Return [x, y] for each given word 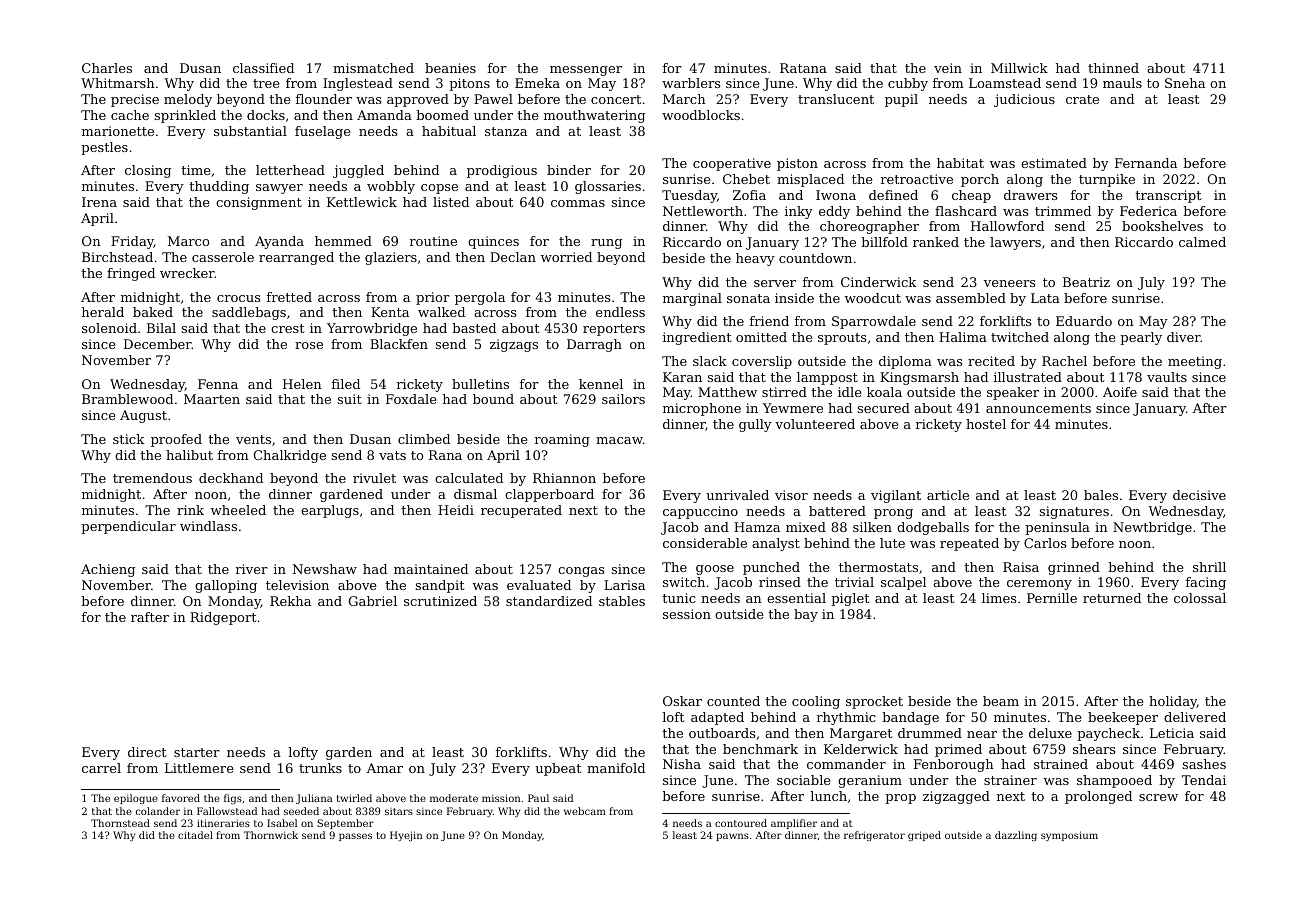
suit [350, 399]
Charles [107, 68]
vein [948, 68]
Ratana [803, 68]
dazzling [1016, 836]
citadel [195, 835]
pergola [480, 298]
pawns [732, 837]
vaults [1167, 377]
